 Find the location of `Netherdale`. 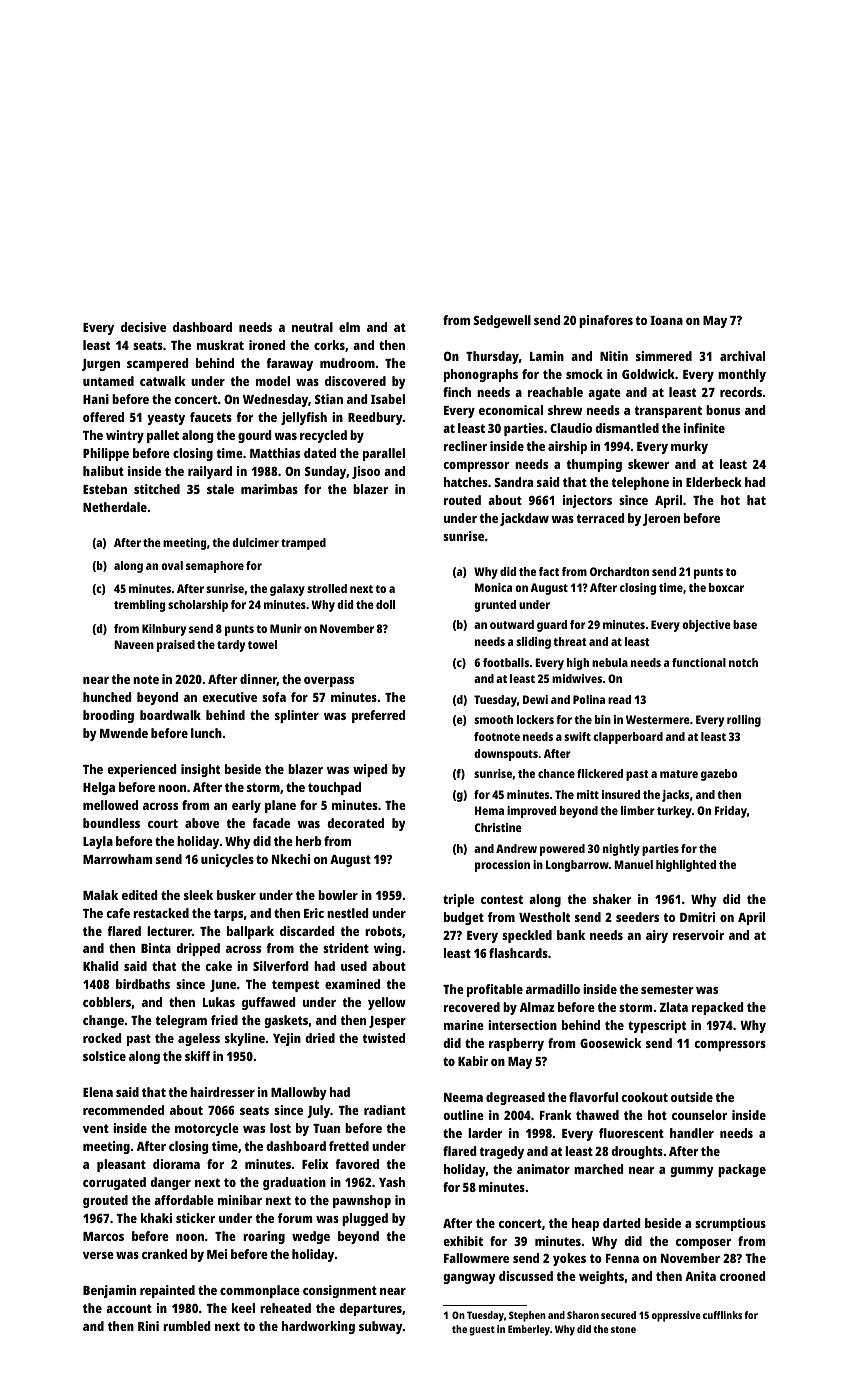

Netherdale is located at coordinates (115, 507).
